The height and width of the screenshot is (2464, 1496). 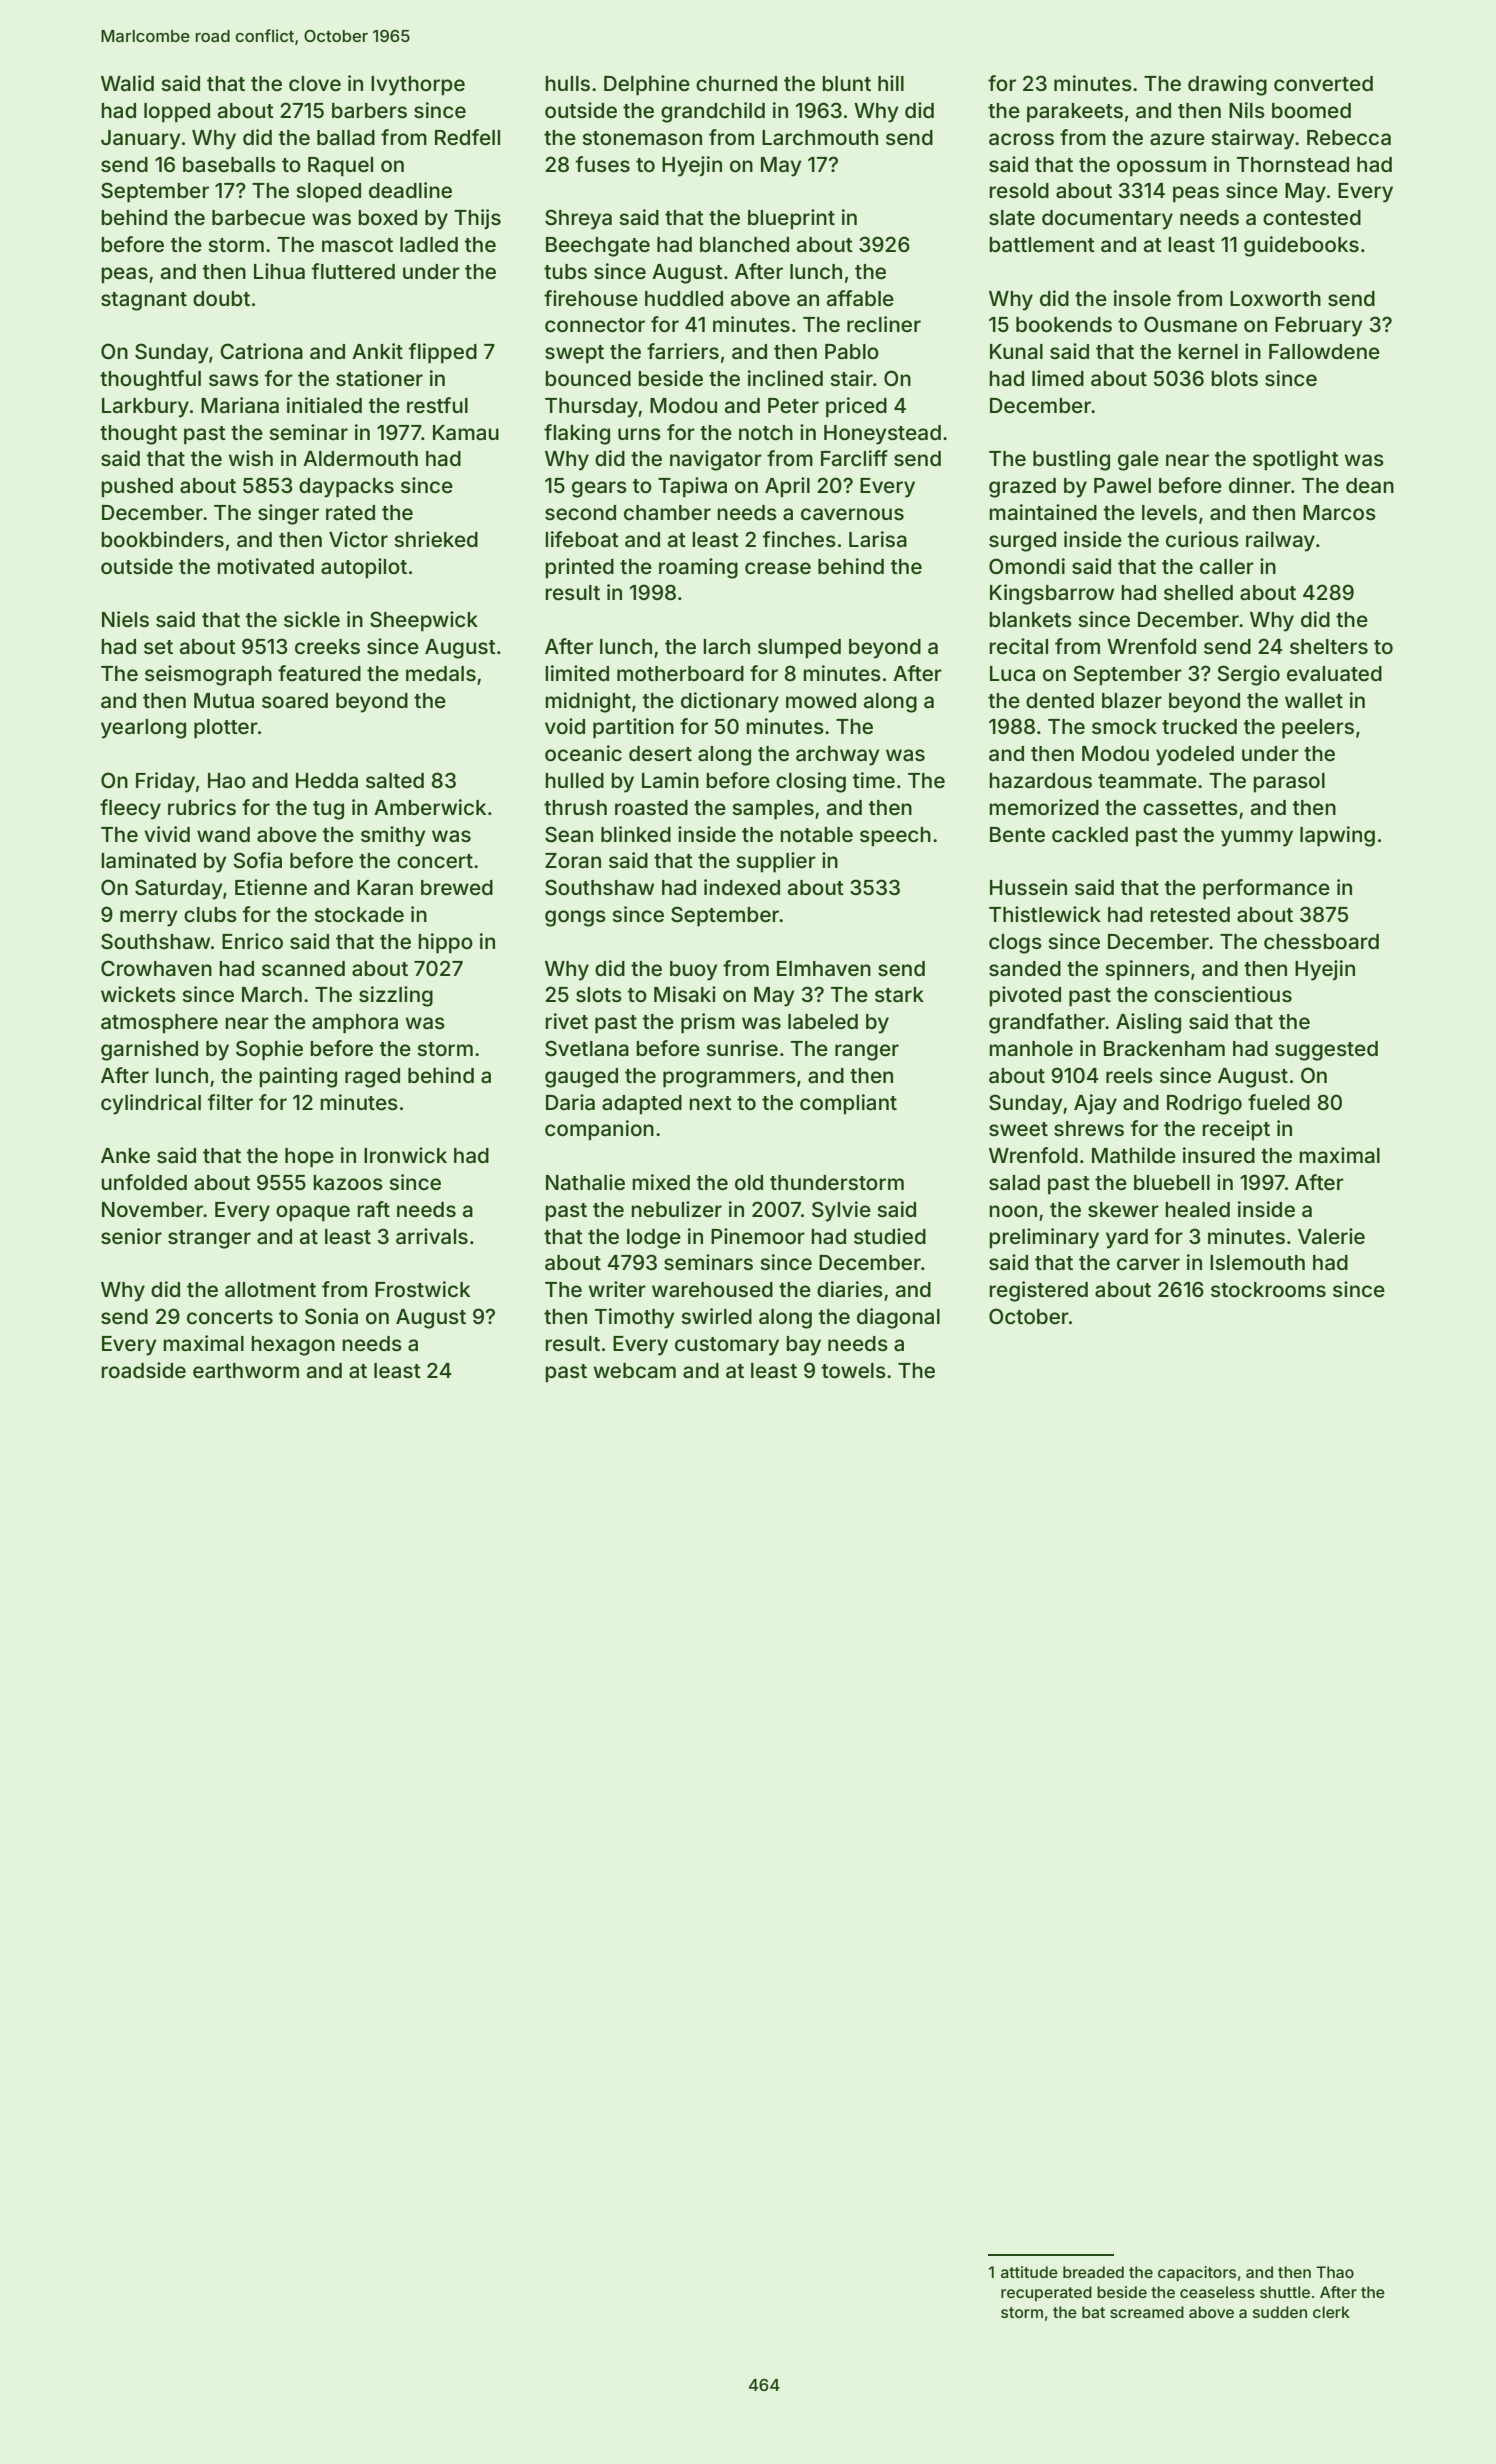 What do you see at coordinates (570, 1102) in the screenshot?
I see `Daria` at bounding box center [570, 1102].
